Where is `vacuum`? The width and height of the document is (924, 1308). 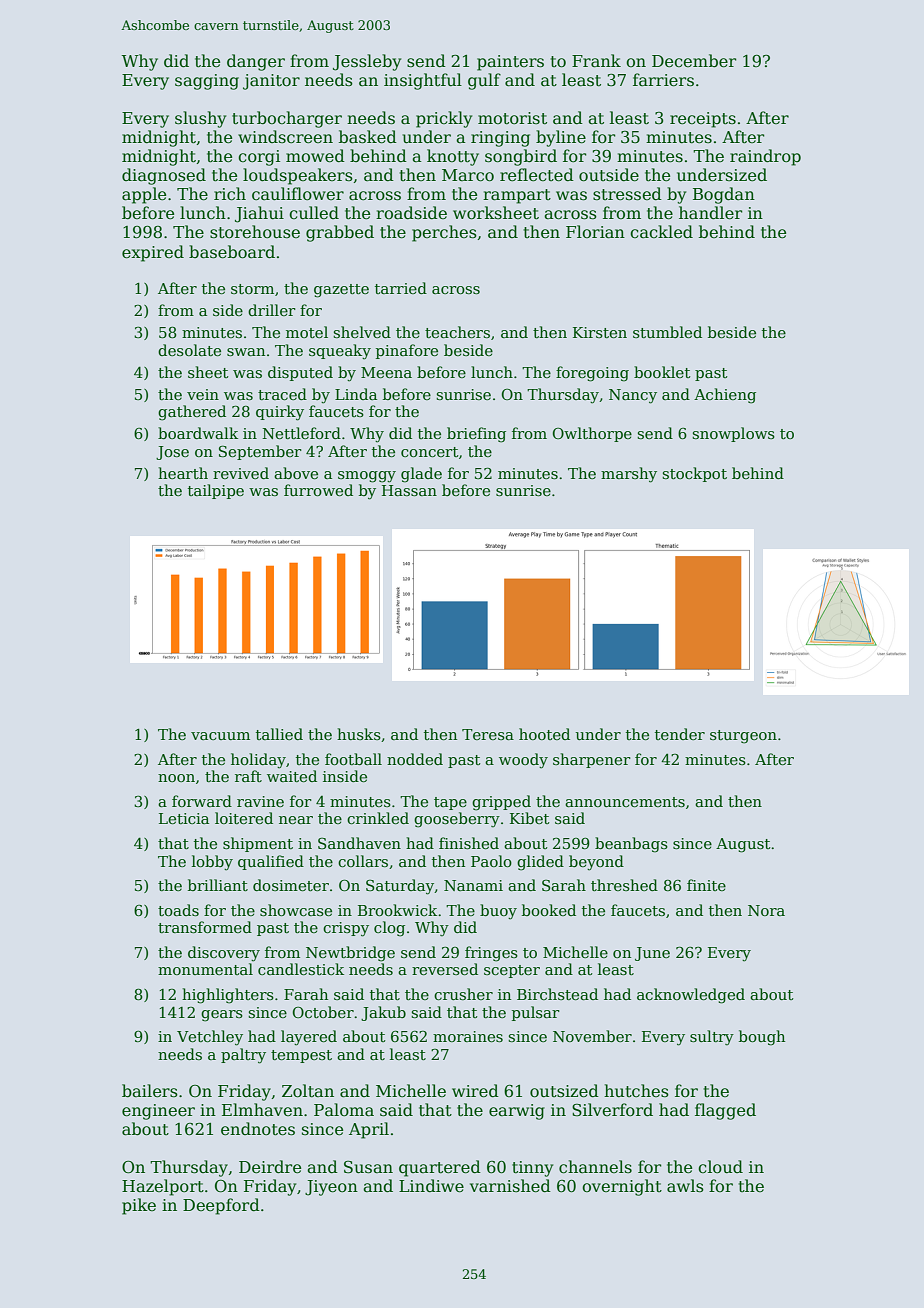
vacuum is located at coordinates (220, 736).
